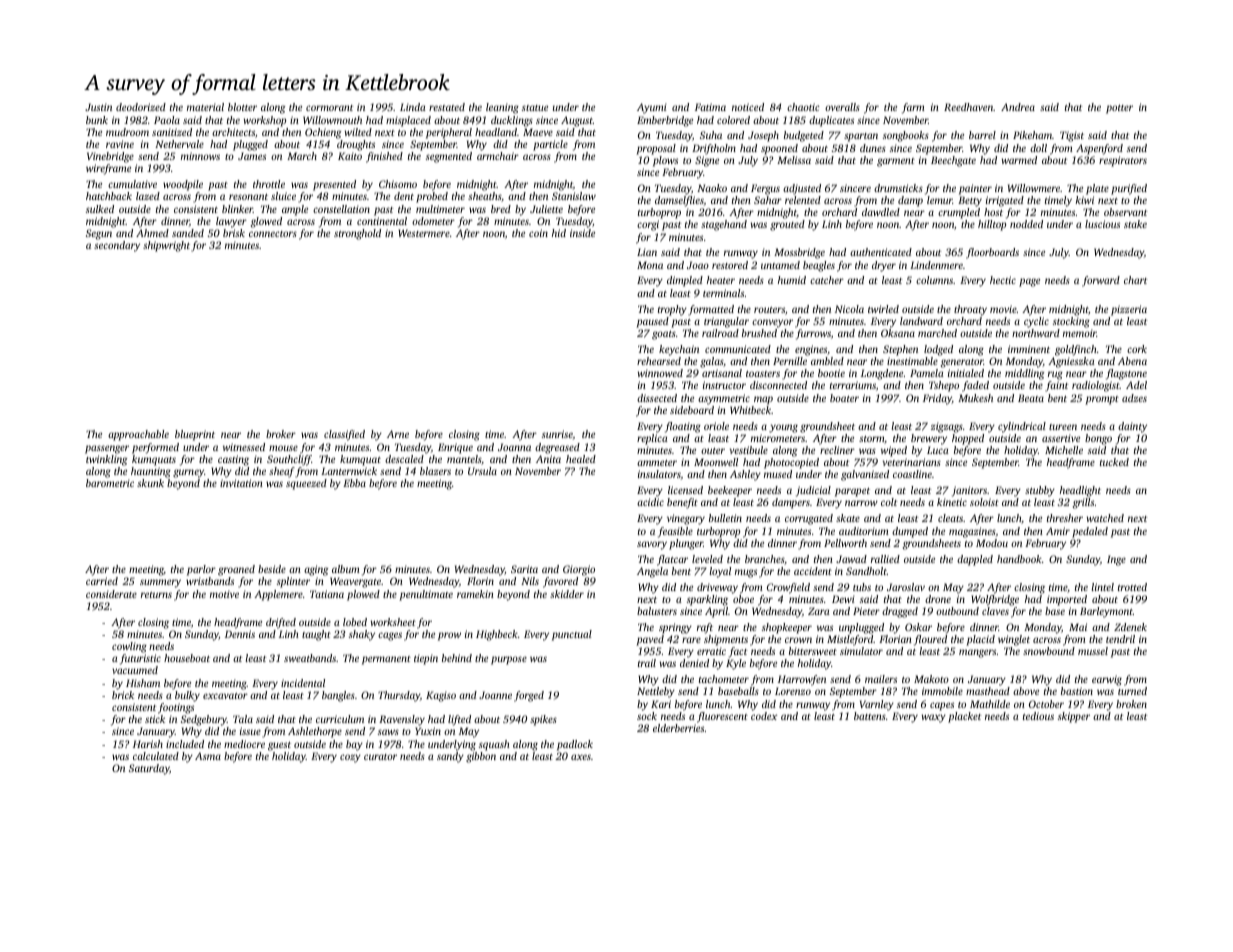 The image size is (1233, 952). Describe the element at coordinates (166, 246) in the document. I see `shipwright` at that location.
